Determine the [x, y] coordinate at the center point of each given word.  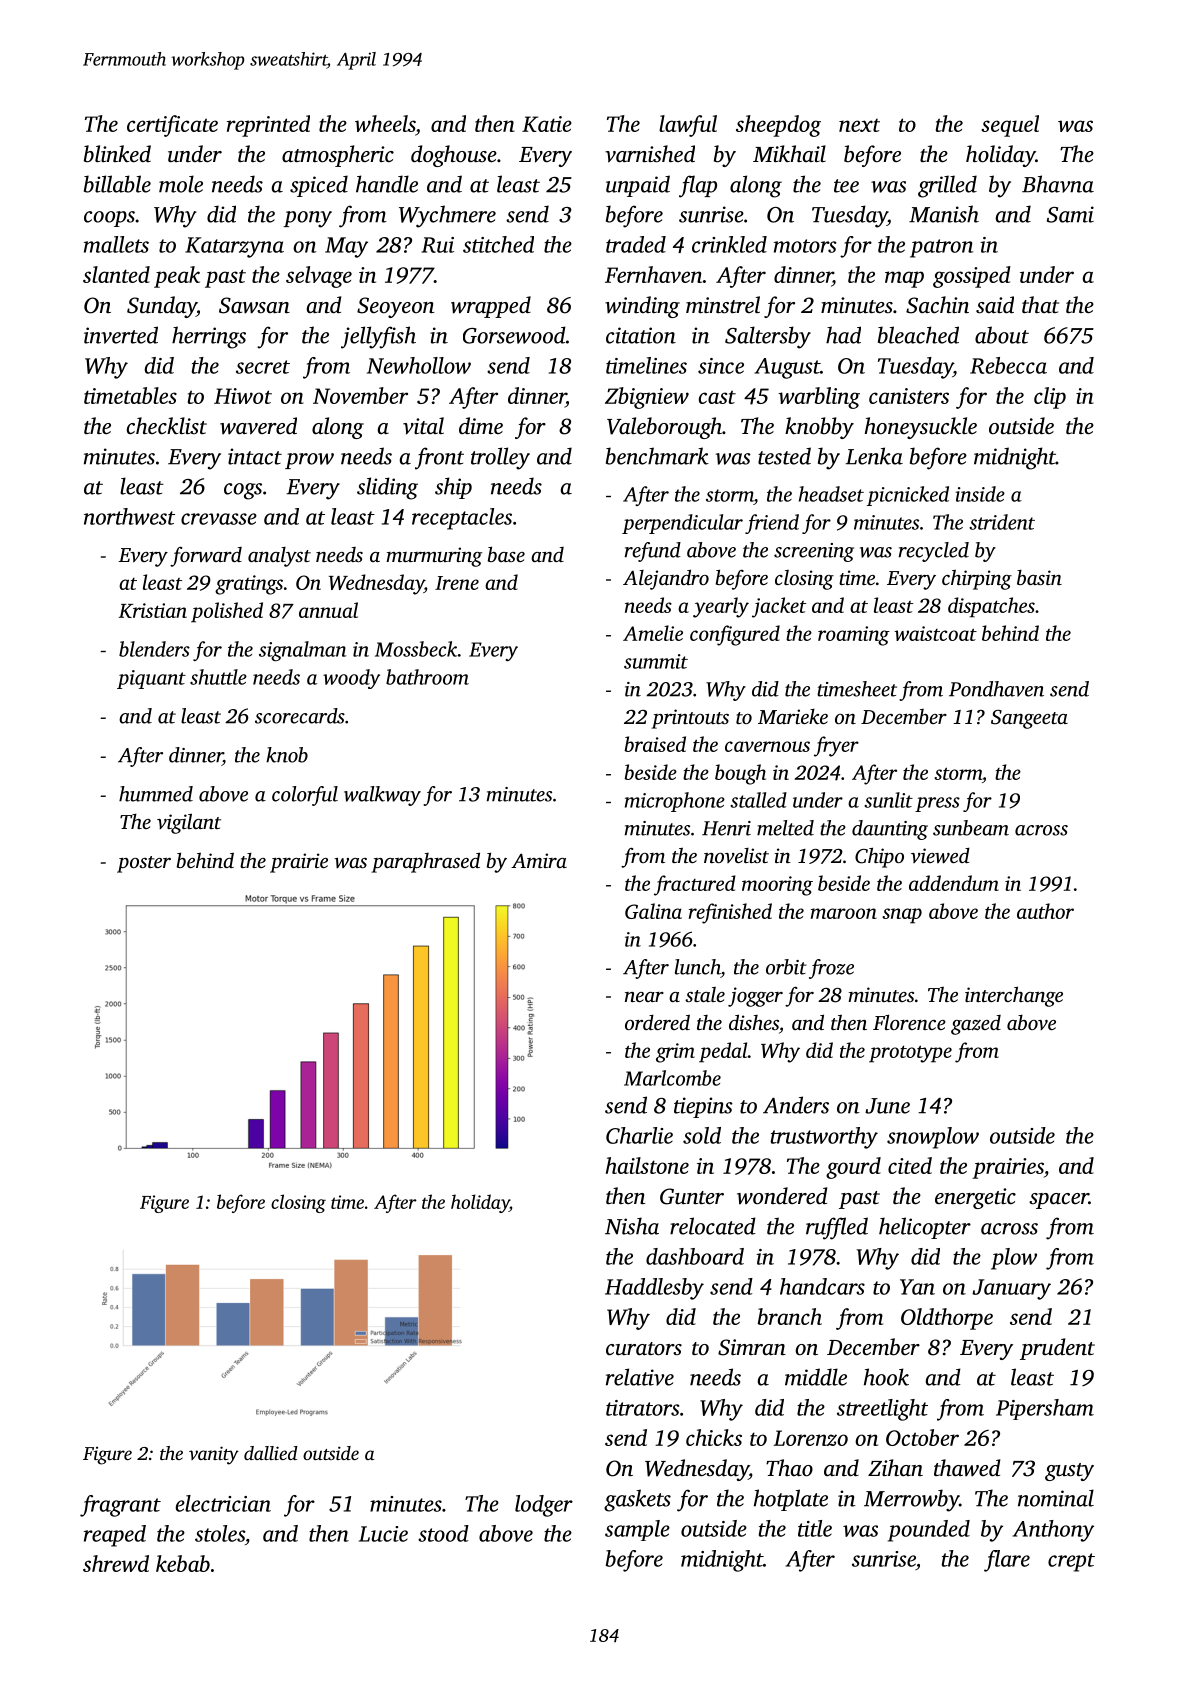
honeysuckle [921, 428]
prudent [1057, 1349]
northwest [129, 516]
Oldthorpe [947, 1319]
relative [640, 1377]
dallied [271, 1453]
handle [387, 184]
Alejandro [666, 579]
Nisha [632, 1226]
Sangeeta [1029, 719]
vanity [214, 1455]
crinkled [729, 244]
